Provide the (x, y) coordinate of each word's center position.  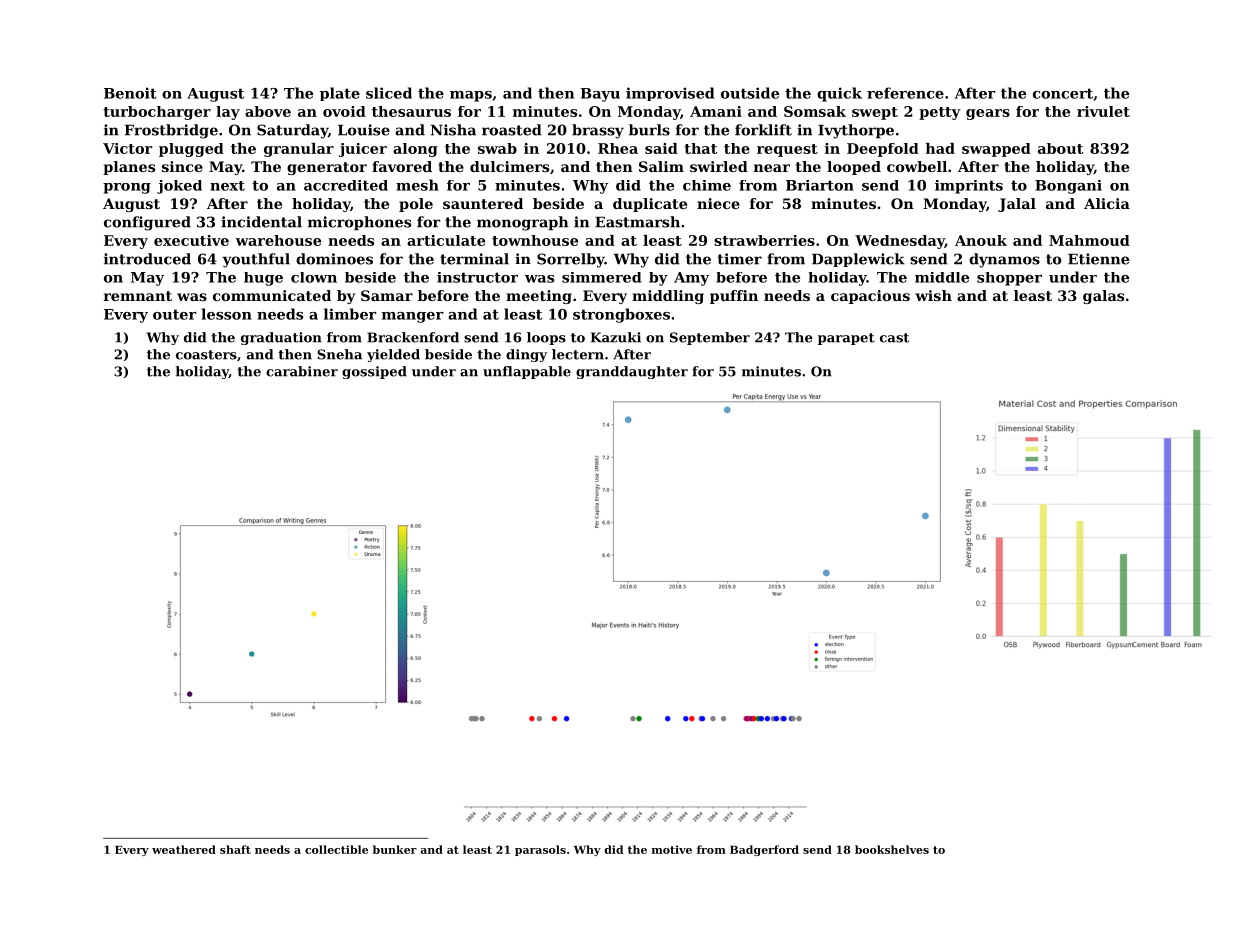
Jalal (1017, 205)
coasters (206, 355)
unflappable (527, 372)
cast (894, 338)
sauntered (483, 203)
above (268, 111)
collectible (336, 849)
